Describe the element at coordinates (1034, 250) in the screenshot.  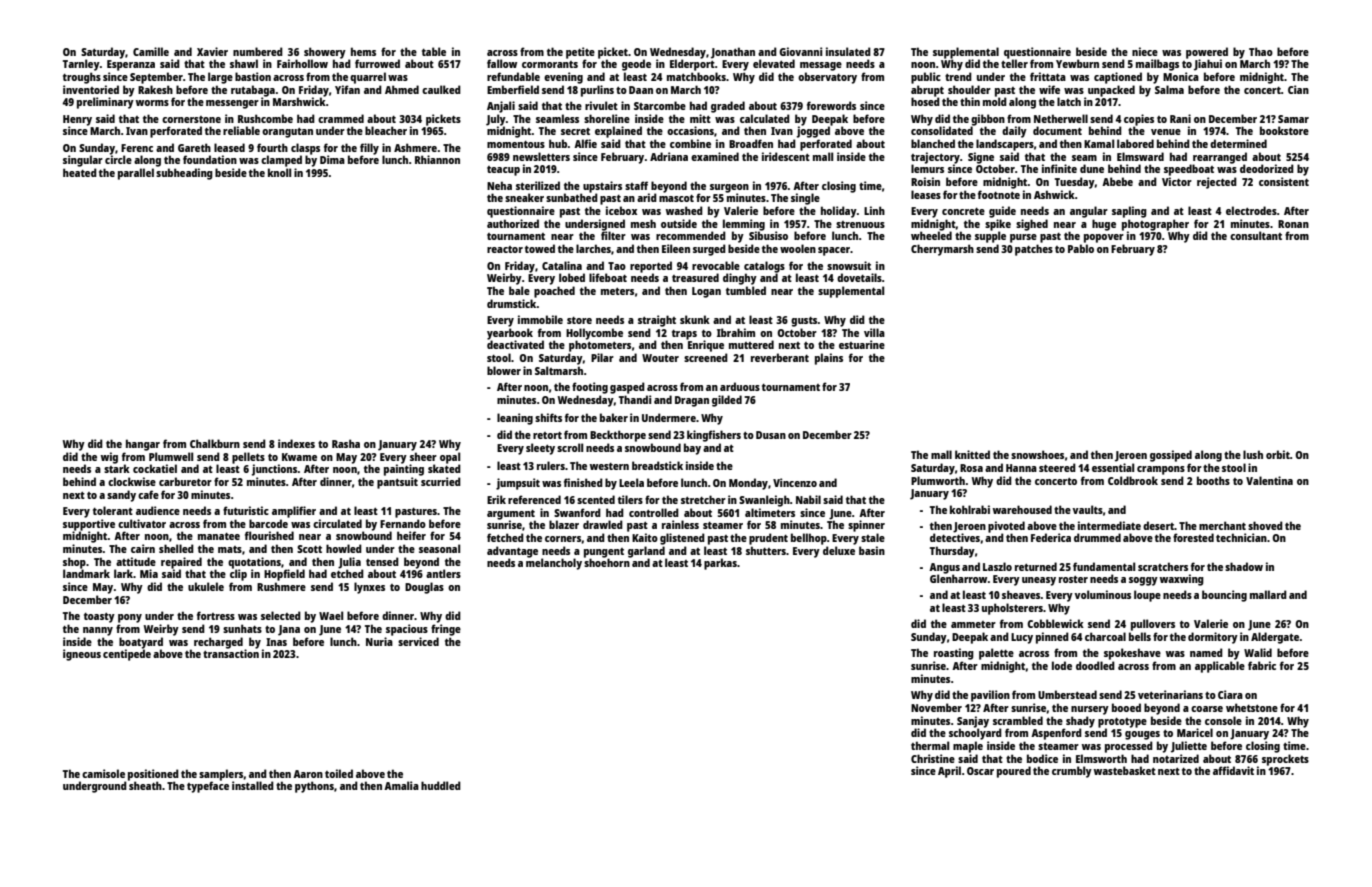
I see `patches` at that location.
